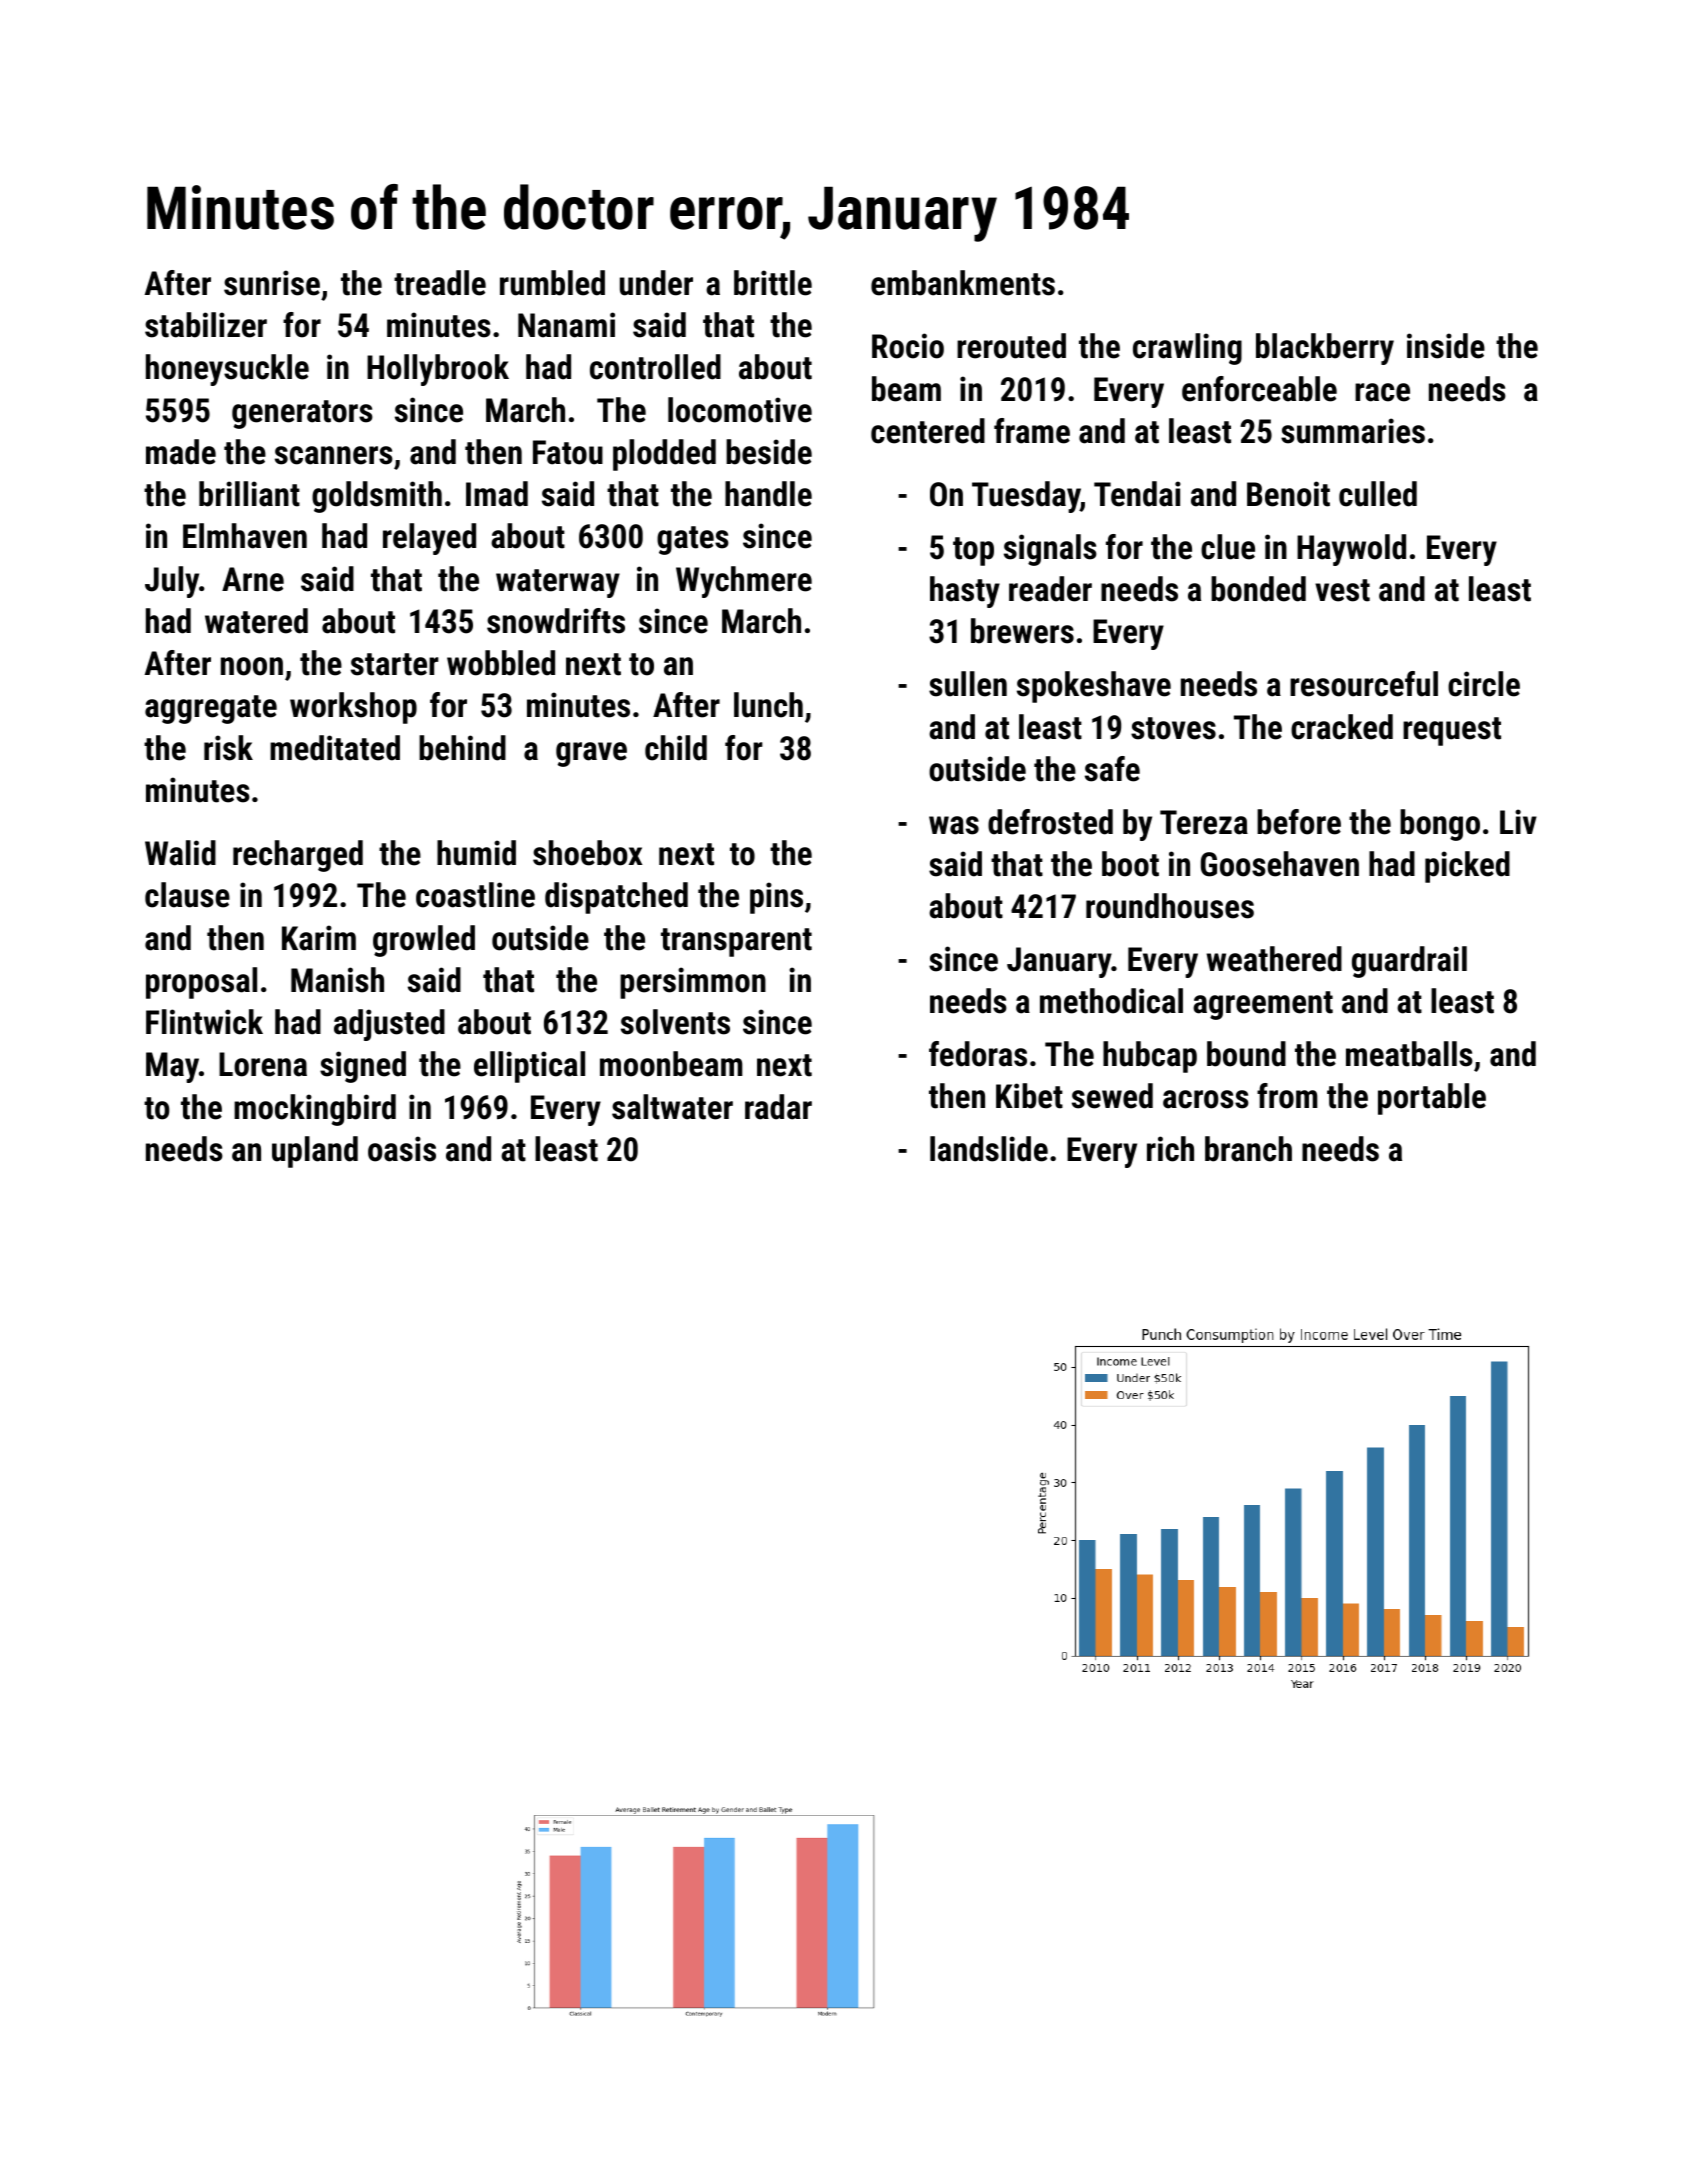 This screenshot has width=1683, height=2178. Describe the element at coordinates (908, 346) in the screenshot. I see `Rocio` at that location.
